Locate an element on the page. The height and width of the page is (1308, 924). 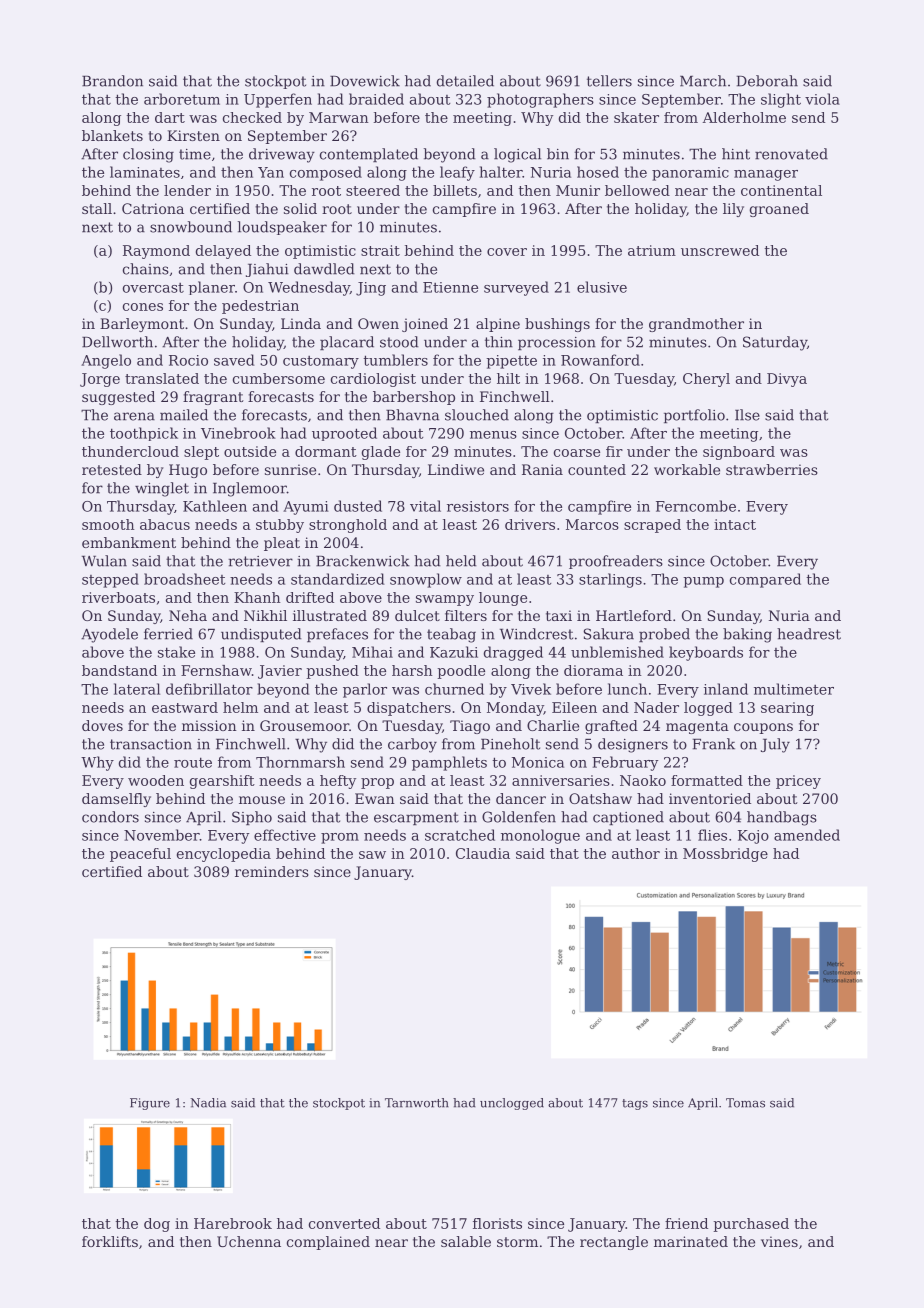
vines is located at coordinates (779, 1241).
